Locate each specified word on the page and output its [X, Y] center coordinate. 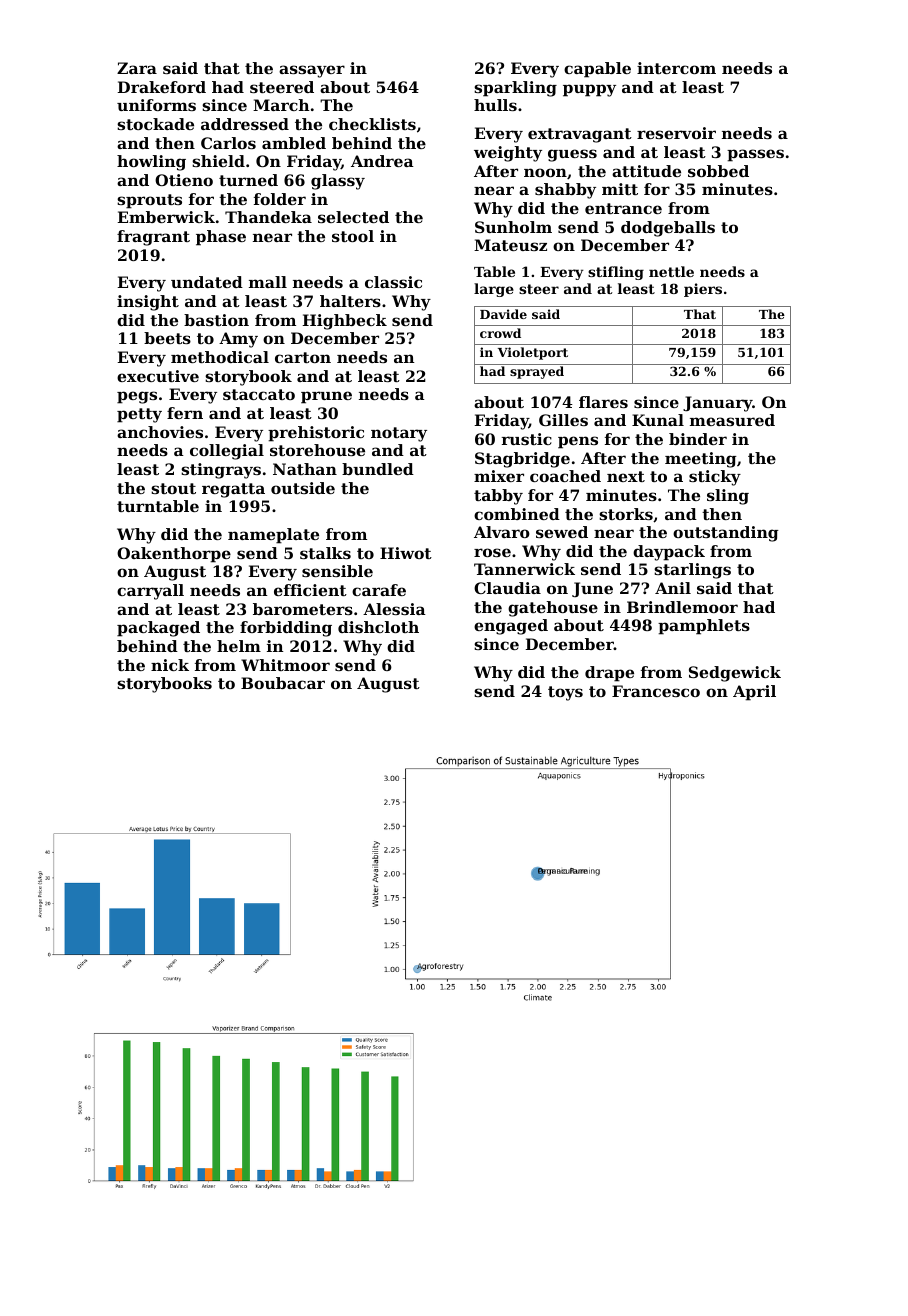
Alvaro [502, 532]
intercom [676, 68]
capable [597, 70]
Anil [673, 588]
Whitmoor [285, 665]
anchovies [160, 432]
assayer [312, 71]
